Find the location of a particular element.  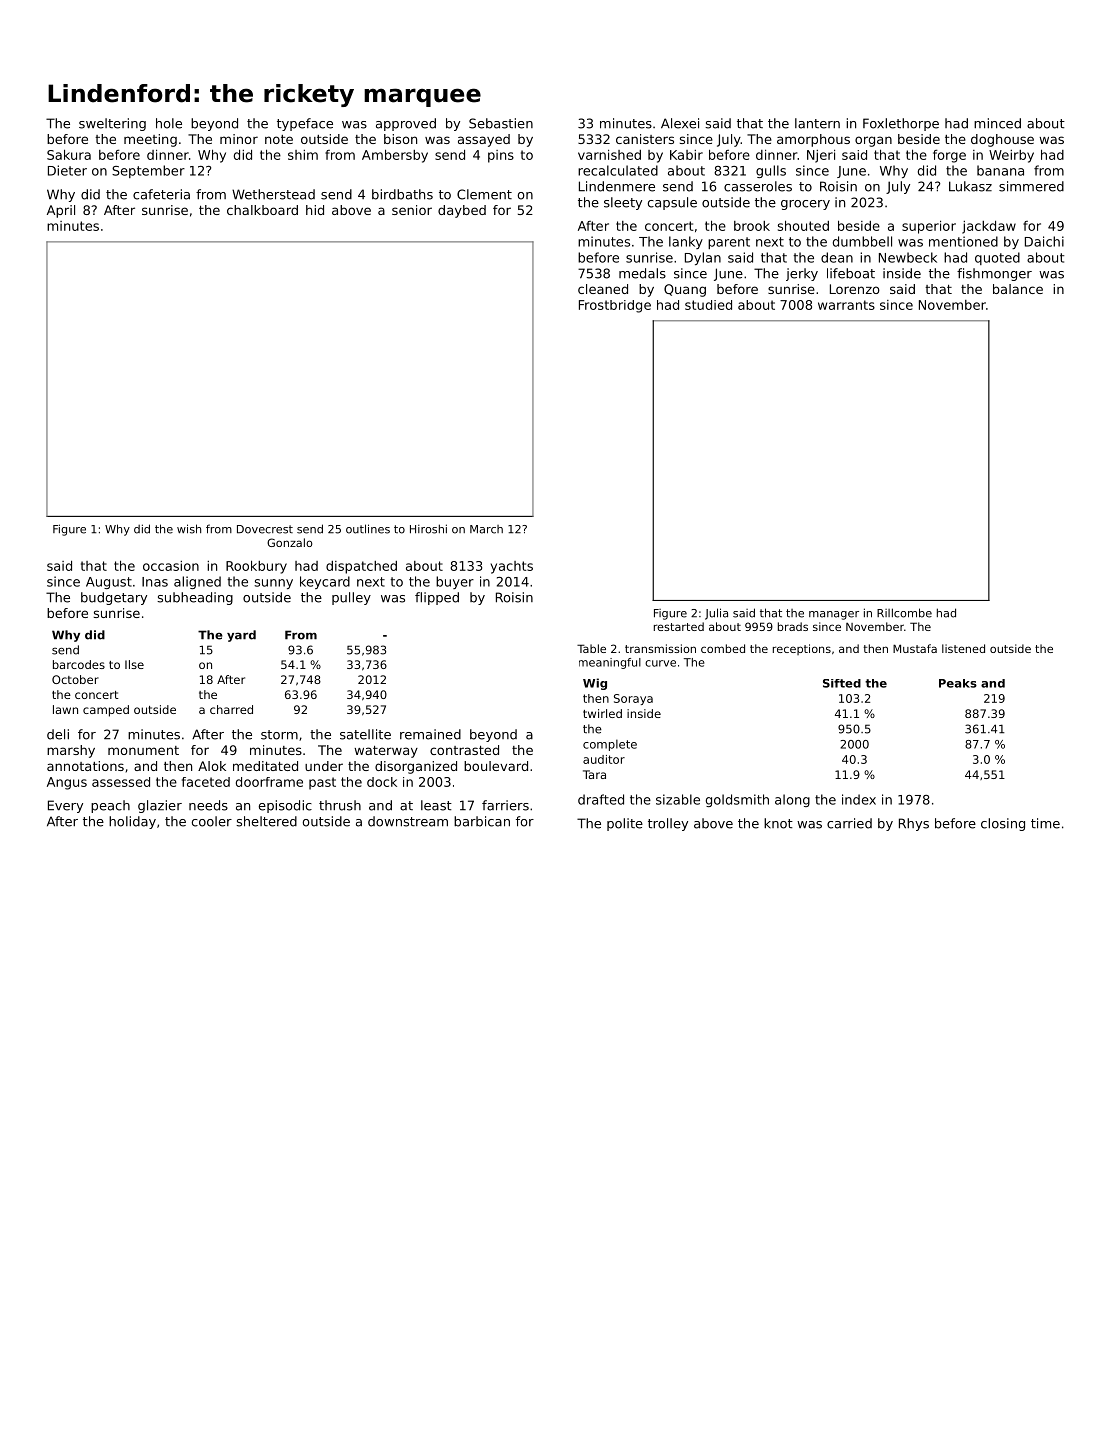

holiday is located at coordinates (132, 822).
